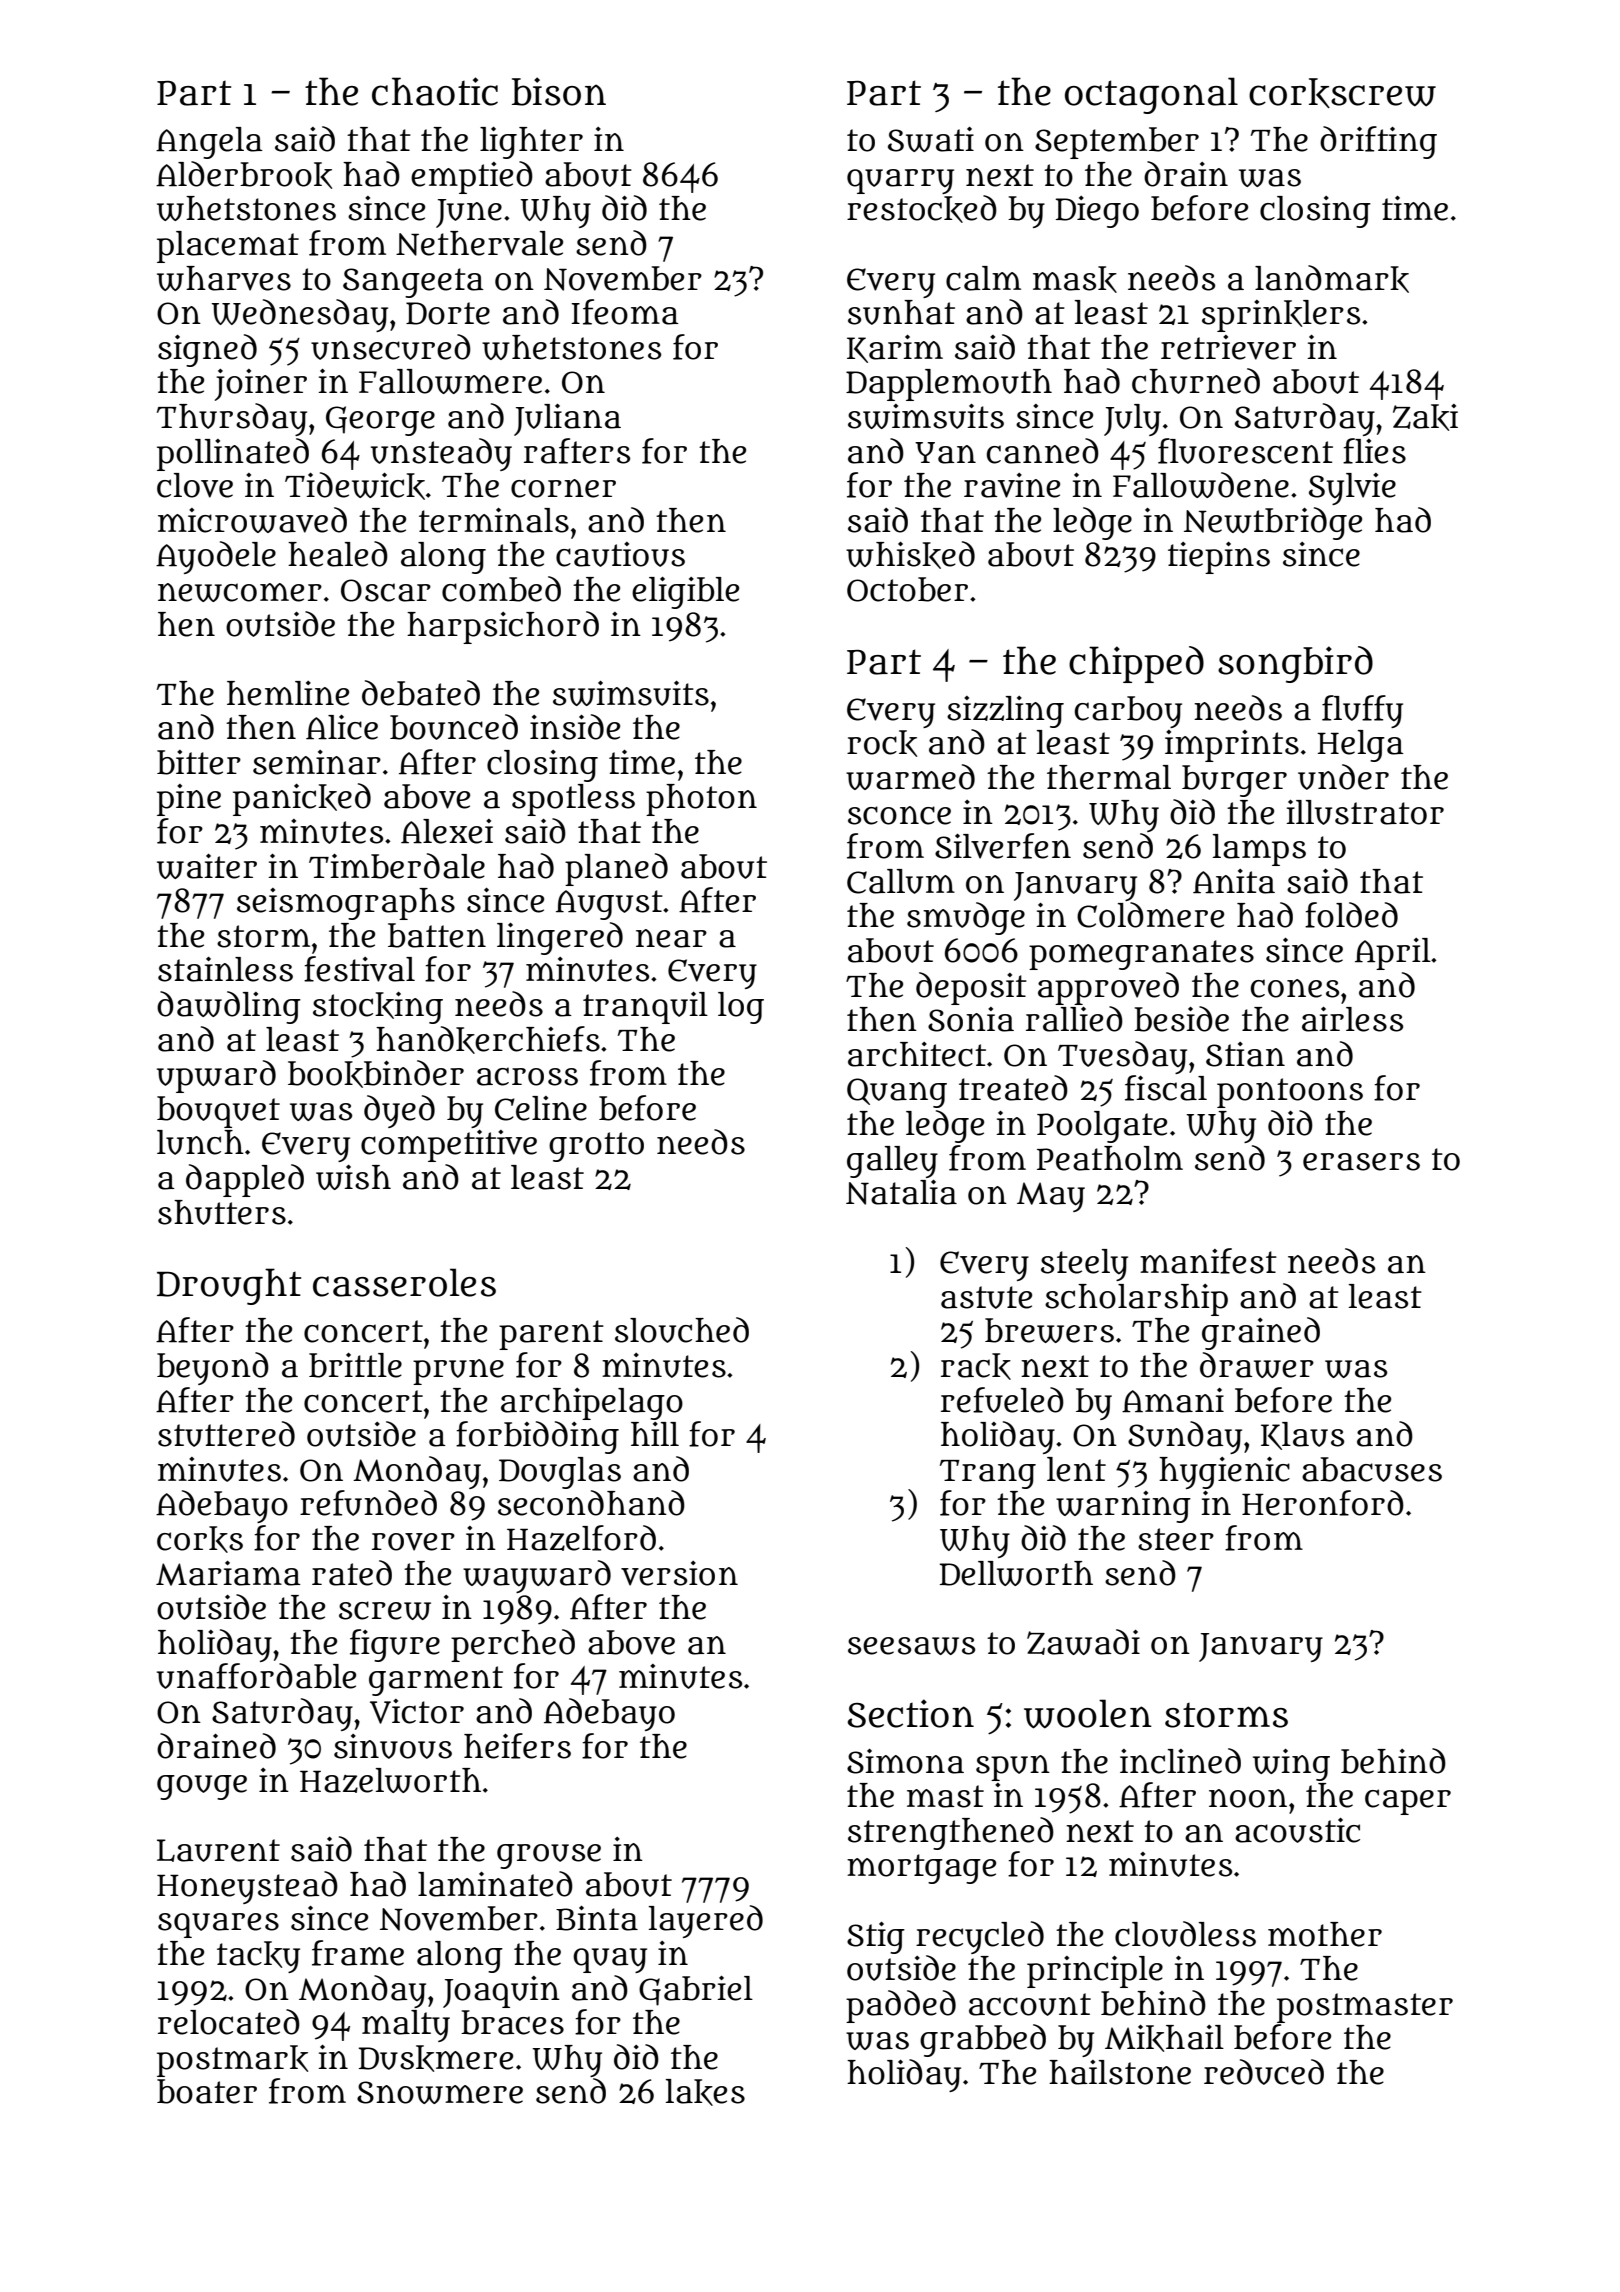  What do you see at coordinates (1151, 95) in the screenshot?
I see `octagonal` at bounding box center [1151, 95].
